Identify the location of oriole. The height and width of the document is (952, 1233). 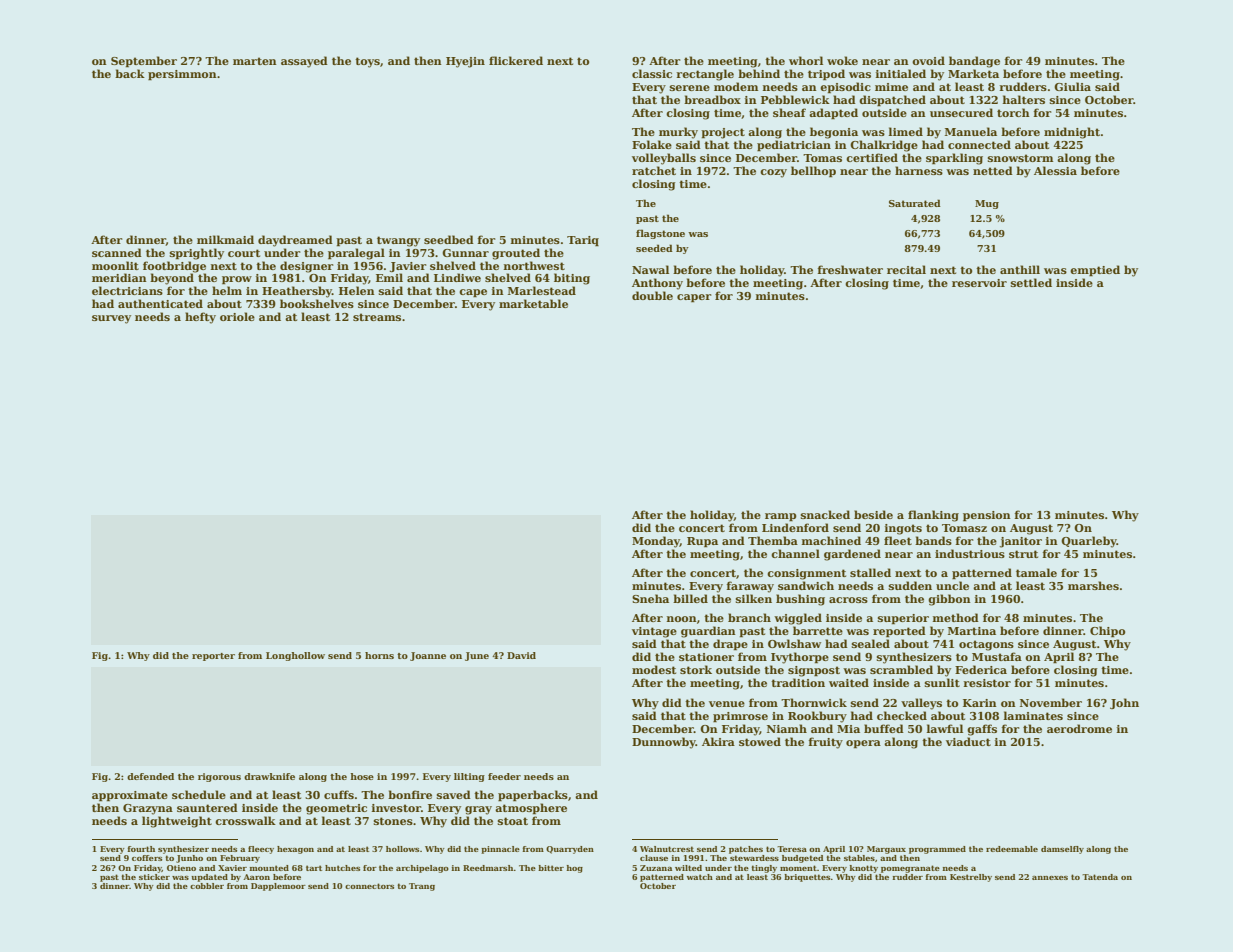
(237, 316).
